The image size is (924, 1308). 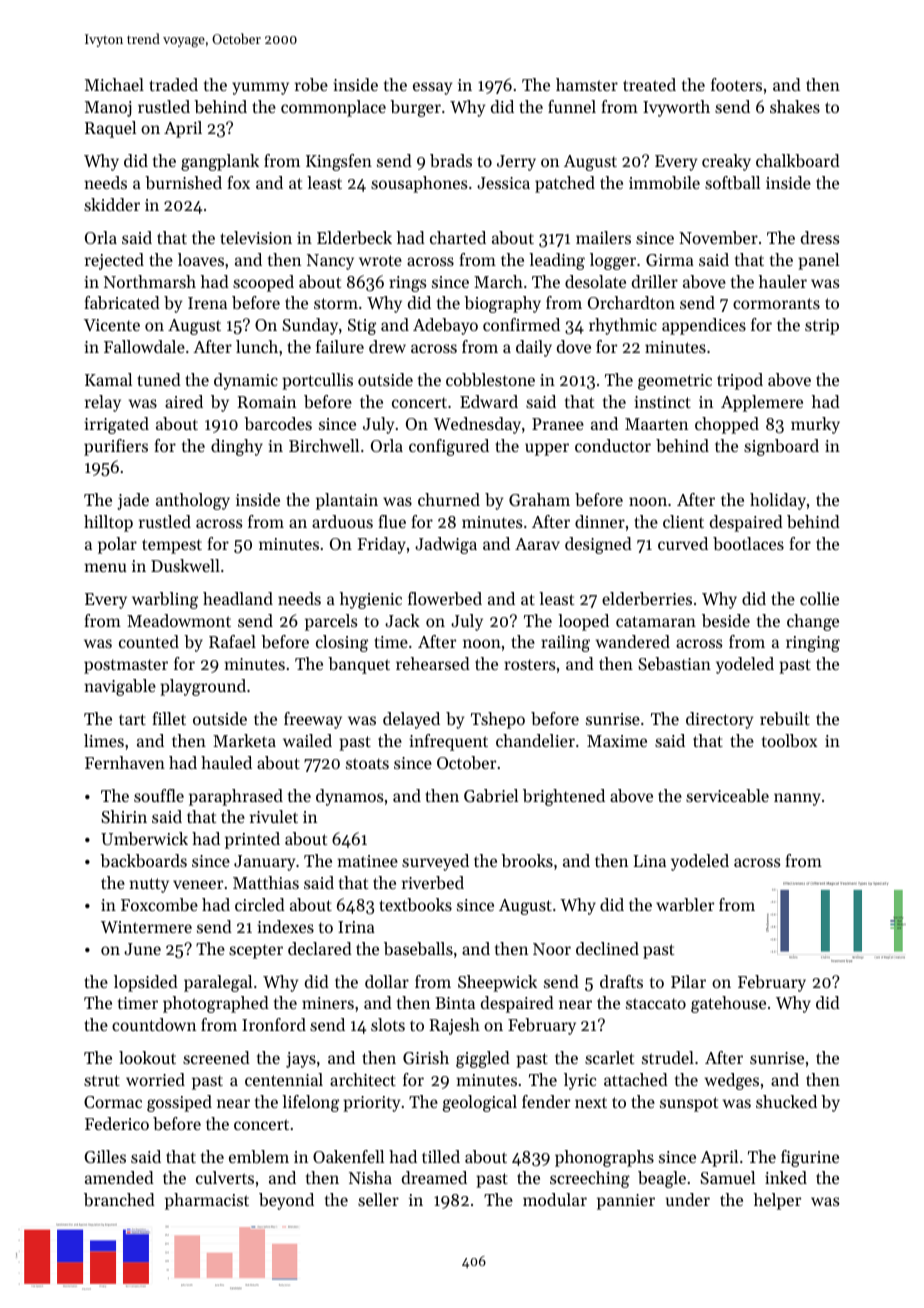 What do you see at coordinates (674, 663) in the screenshot?
I see `Sebastian` at bounding box center [674, 663].
